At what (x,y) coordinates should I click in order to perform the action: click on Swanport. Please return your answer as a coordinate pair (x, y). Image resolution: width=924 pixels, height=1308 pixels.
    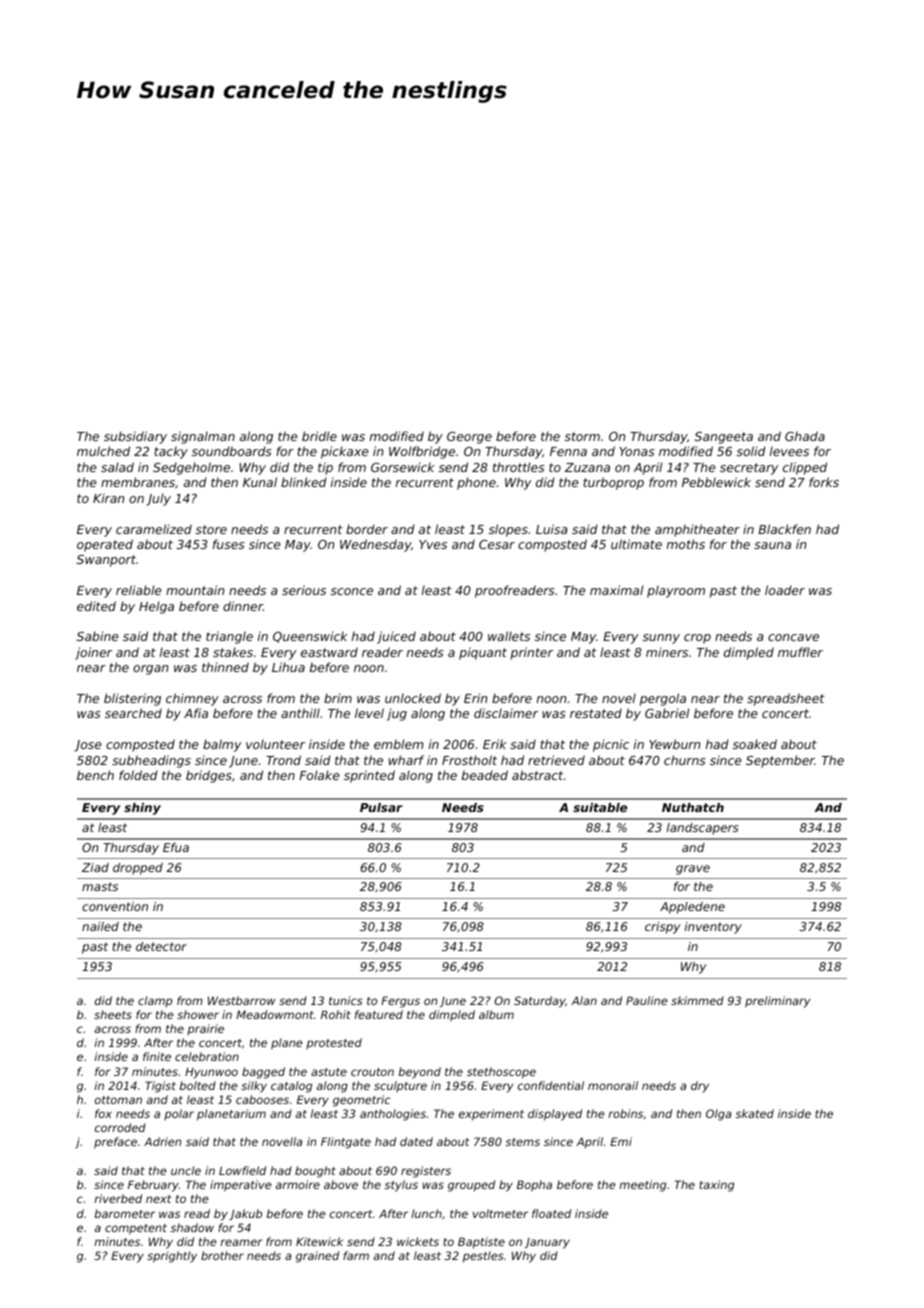
    Looking at the image, I should click on (106, 561).
